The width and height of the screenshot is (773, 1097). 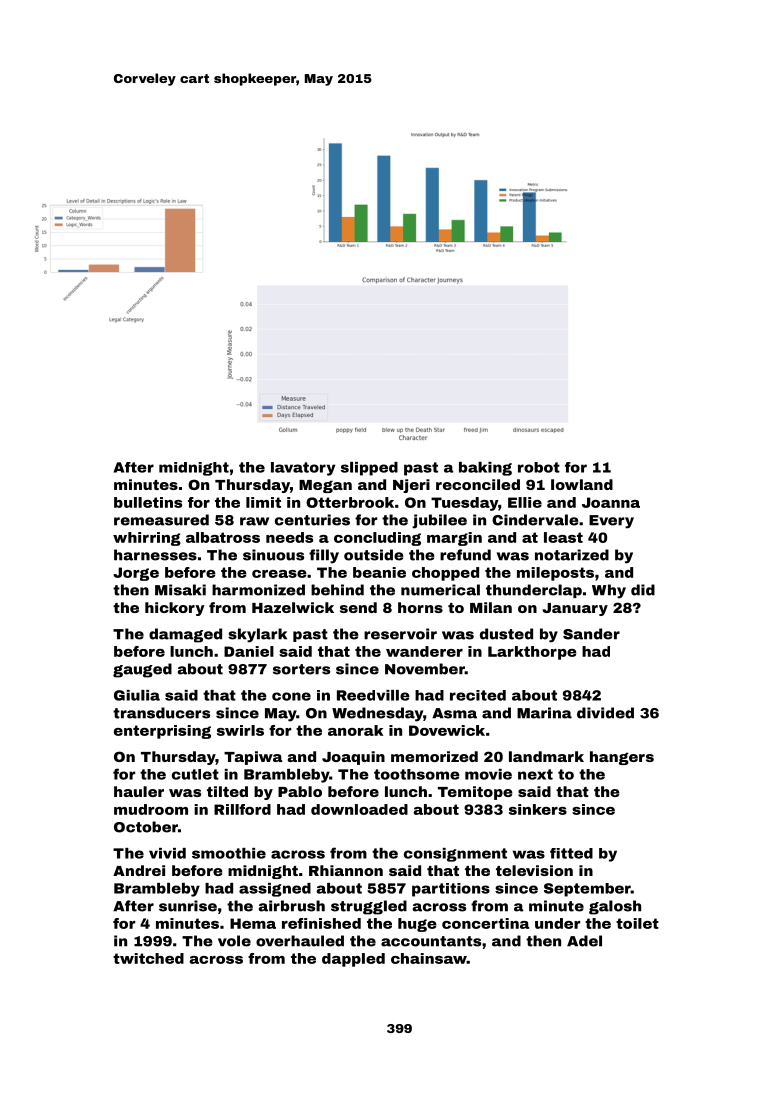 I want to click on lowland, so click(x=582, y=484).
